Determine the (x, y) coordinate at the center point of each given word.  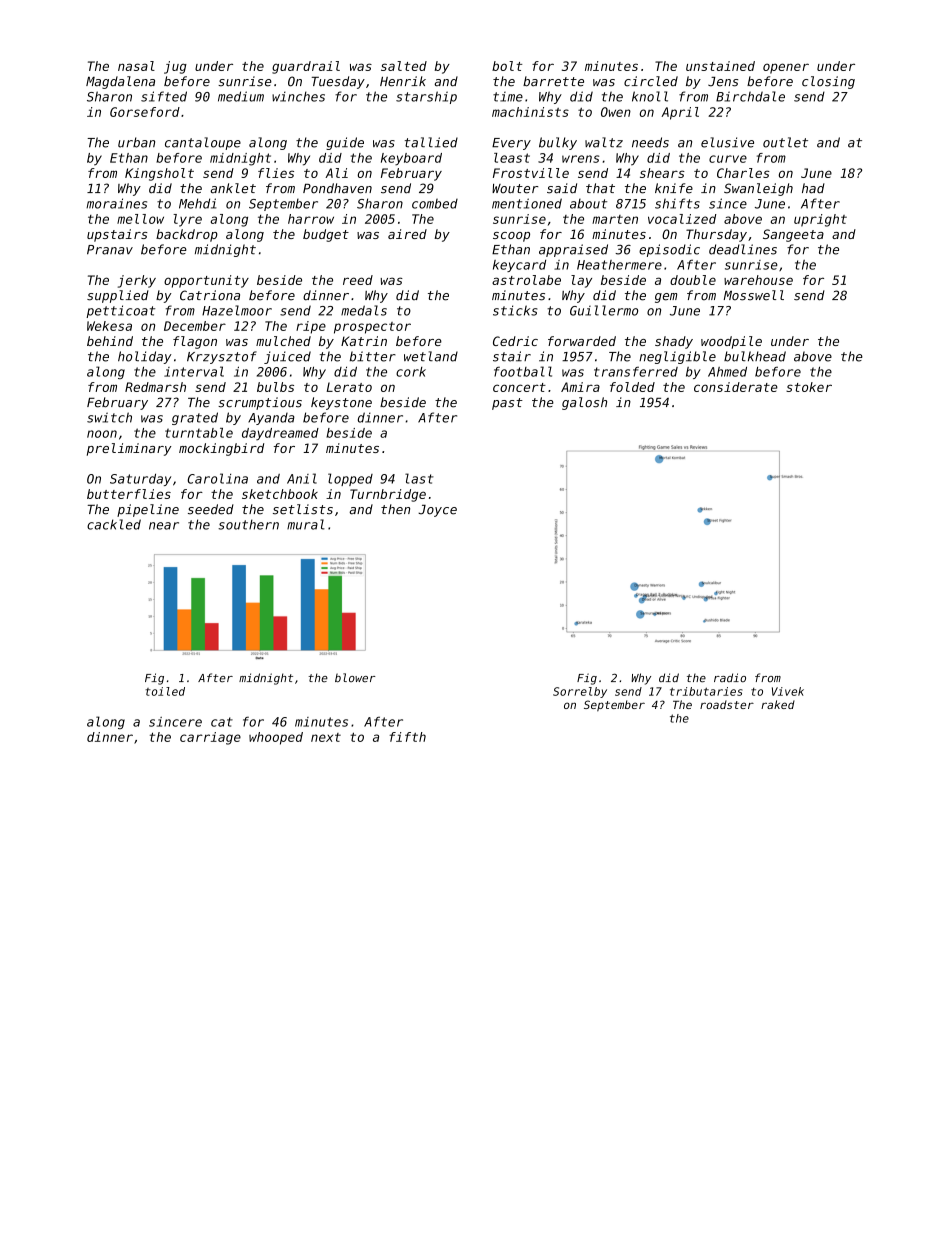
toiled (165, 691)
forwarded (582, 341)
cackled (114, 524)
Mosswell (754, 295)
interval (194, 371)
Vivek (788, 691)
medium (241, 96)
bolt (507, 66)
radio (730, 677)
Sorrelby (580, 692)
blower (355, 677)
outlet (785, 142)
